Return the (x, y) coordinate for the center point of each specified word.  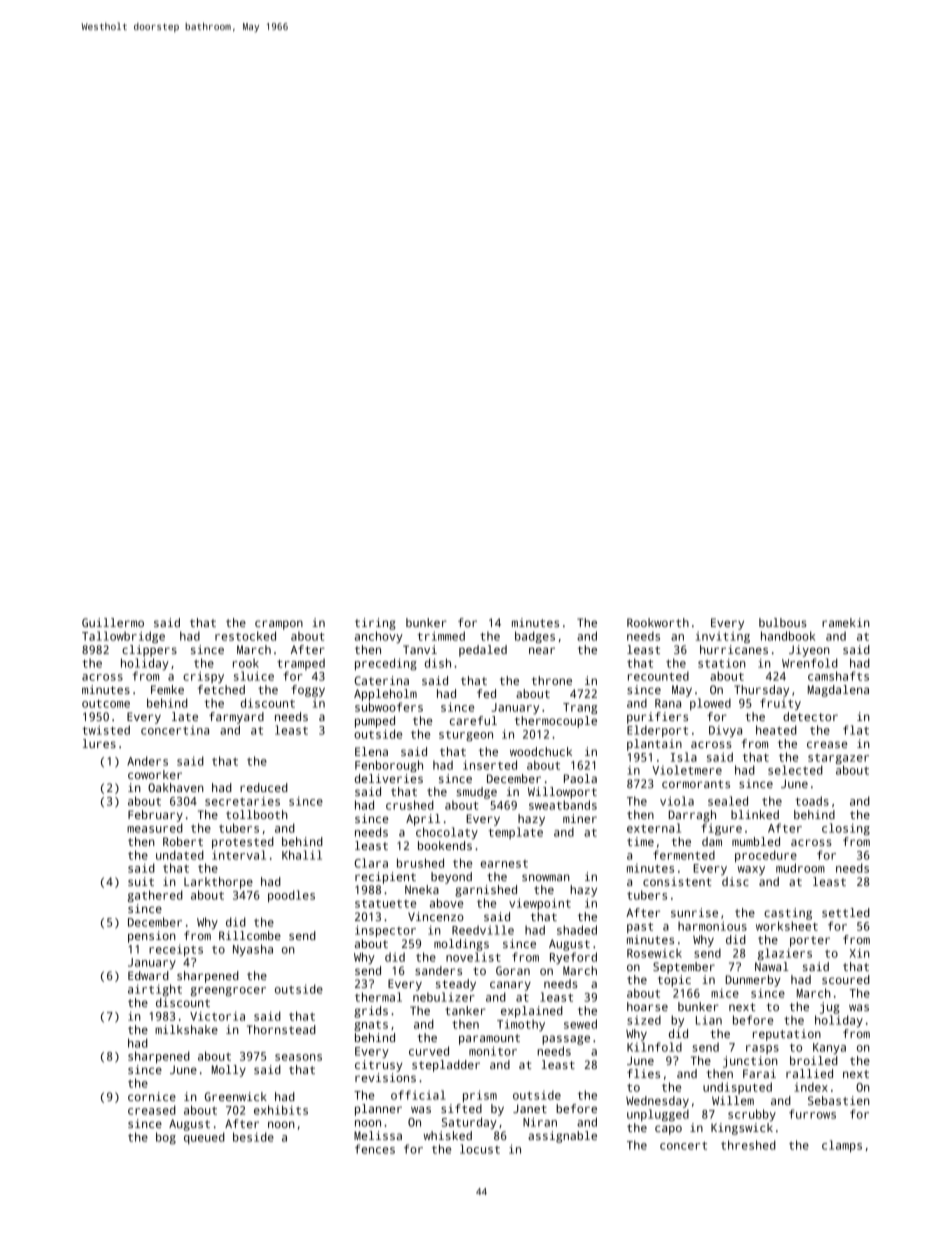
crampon (279, 625)
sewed (580, 1024)
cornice (152, 1096)
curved (429, 1051)
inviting (723, 637)
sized (644, 1020)
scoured (846, 979)
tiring (375, 624)
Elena (371, 751)
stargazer (838, 759)
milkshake (186, 1029)
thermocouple (556, 722)
